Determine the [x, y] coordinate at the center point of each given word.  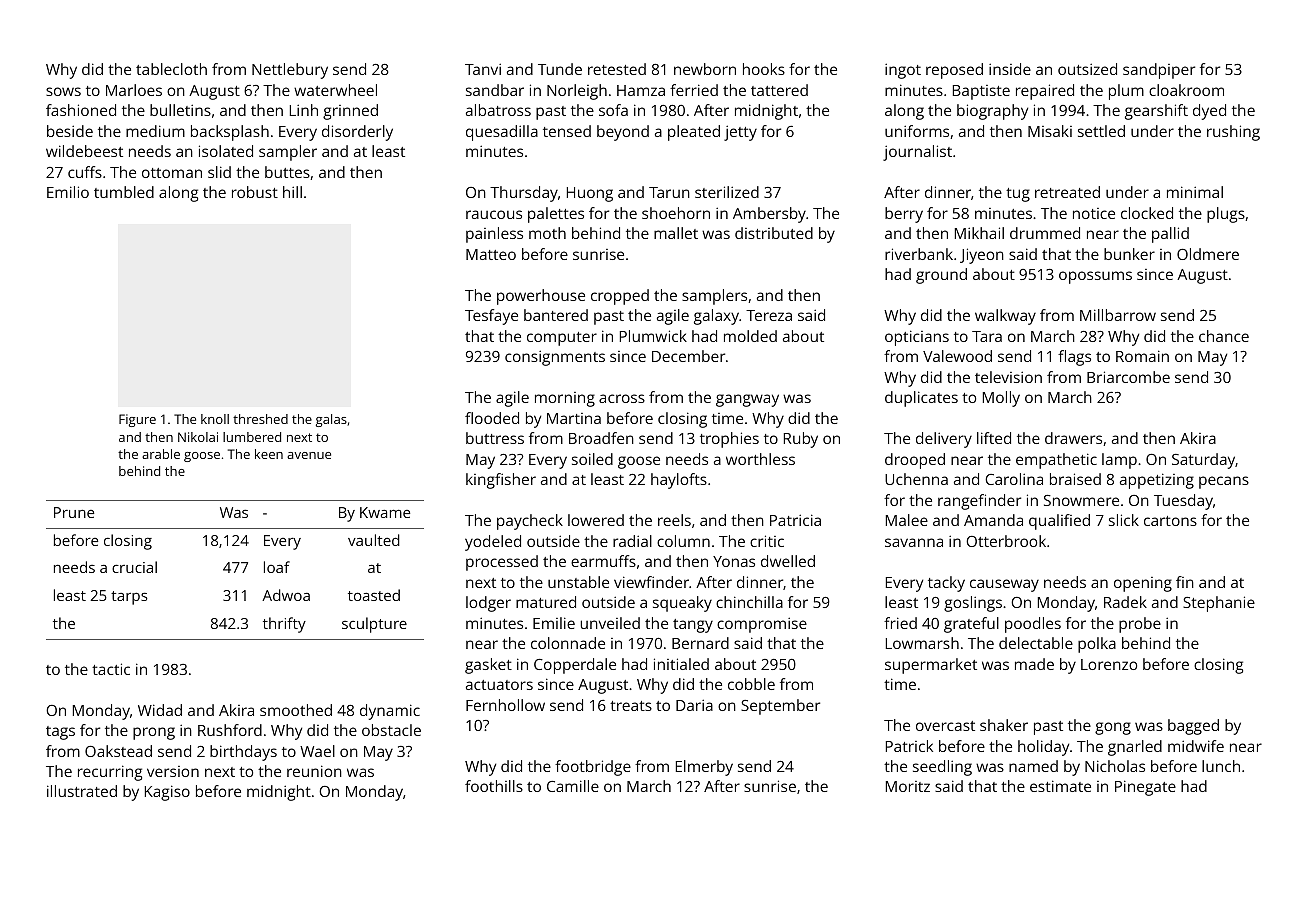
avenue [309, 455]
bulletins [180, 110]
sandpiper [1159, 71]
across [622, 398]
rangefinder [979, 502]
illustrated [82, 791]
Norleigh [577, 92]
